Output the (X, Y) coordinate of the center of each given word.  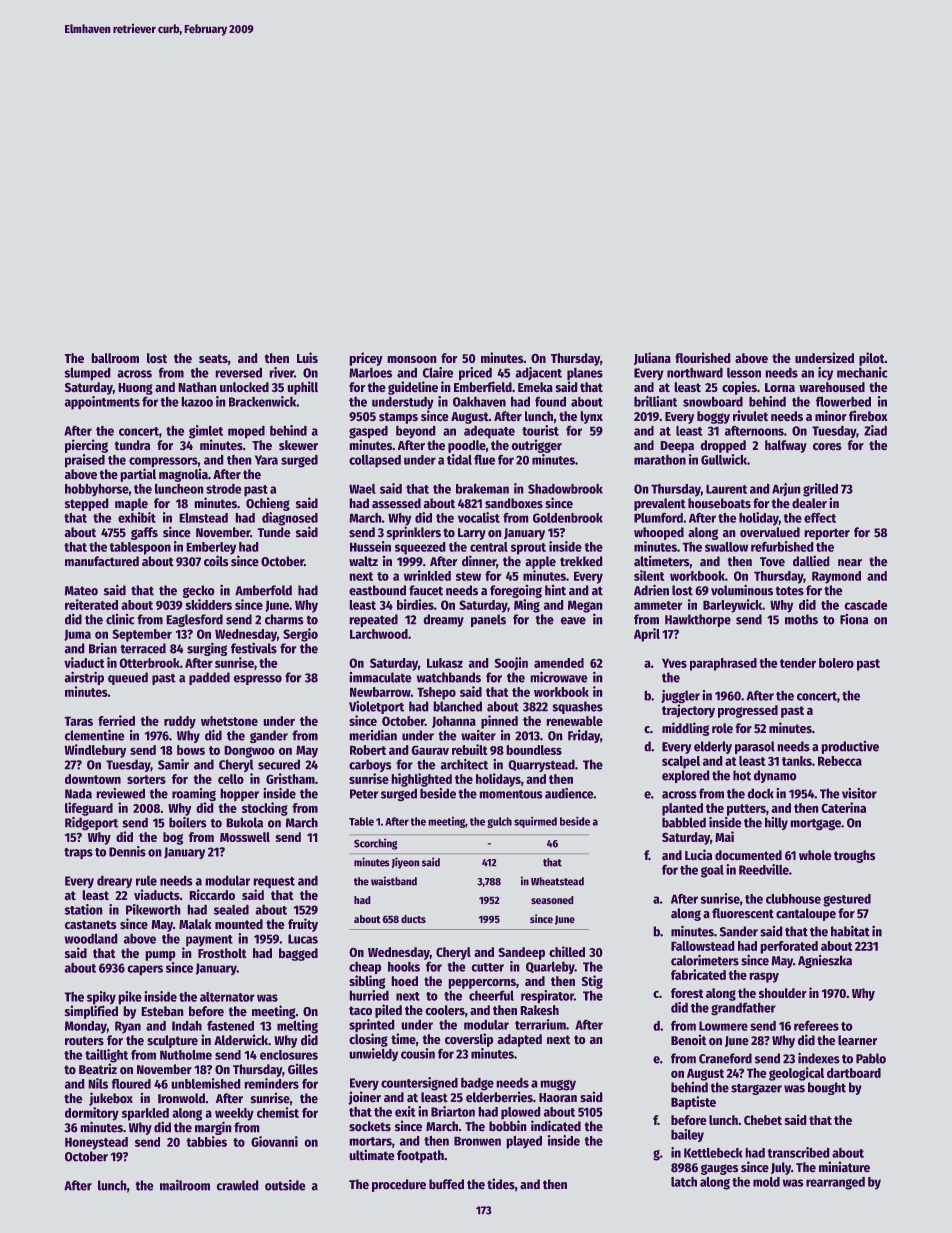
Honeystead (96, 1143)
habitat (850, 931)
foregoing (516, 591)
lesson (744, 373)
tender (798, 663)
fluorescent (743, 913)
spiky (101, 998)
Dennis (127, 851)
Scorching (376, 844)
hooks (404, 967)
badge (477, 1084)
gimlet (206, 432)
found (550, 402)
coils (216, 560)
